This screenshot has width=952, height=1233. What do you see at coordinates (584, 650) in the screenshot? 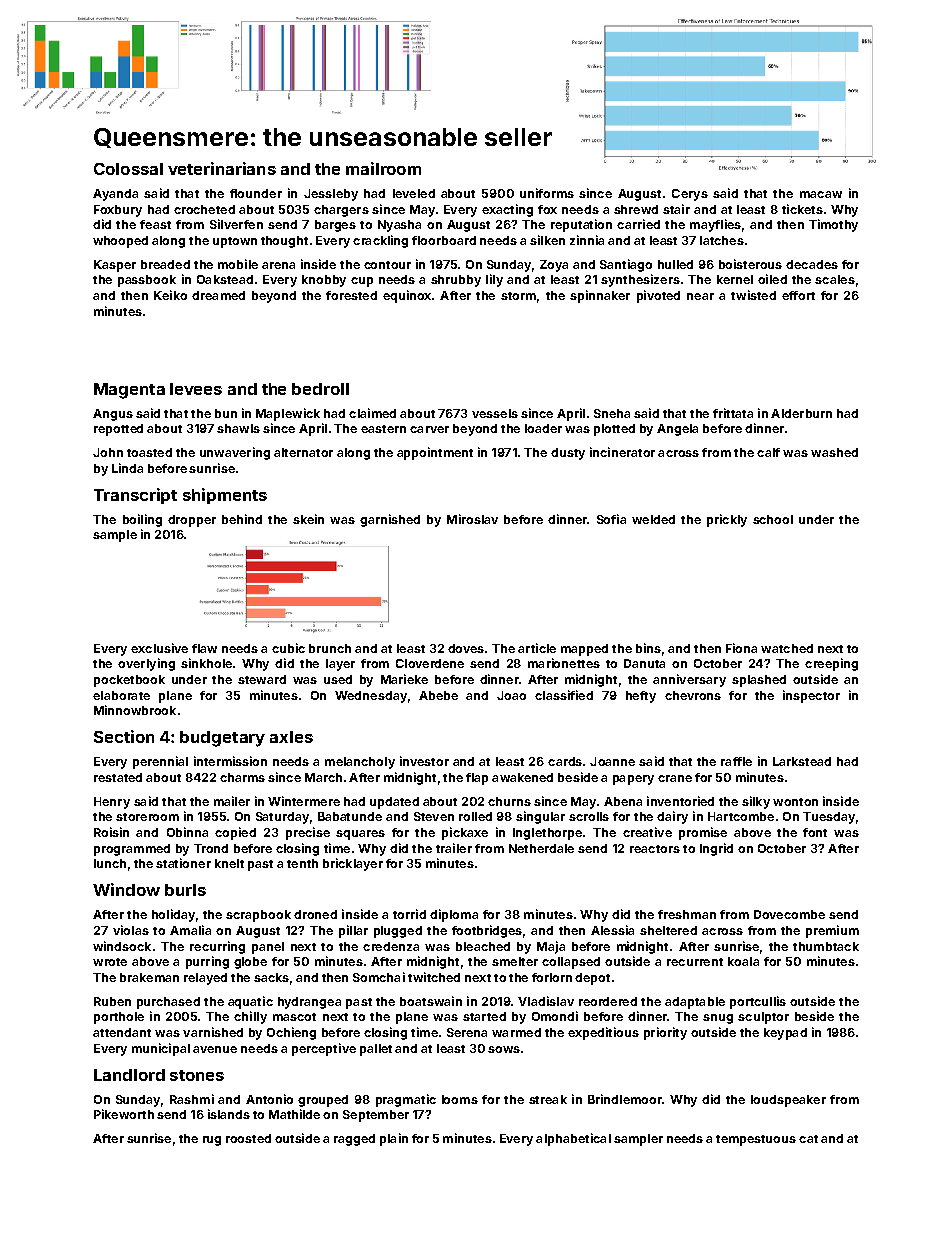
I see `mapped` at bounding box center [584, 650].
